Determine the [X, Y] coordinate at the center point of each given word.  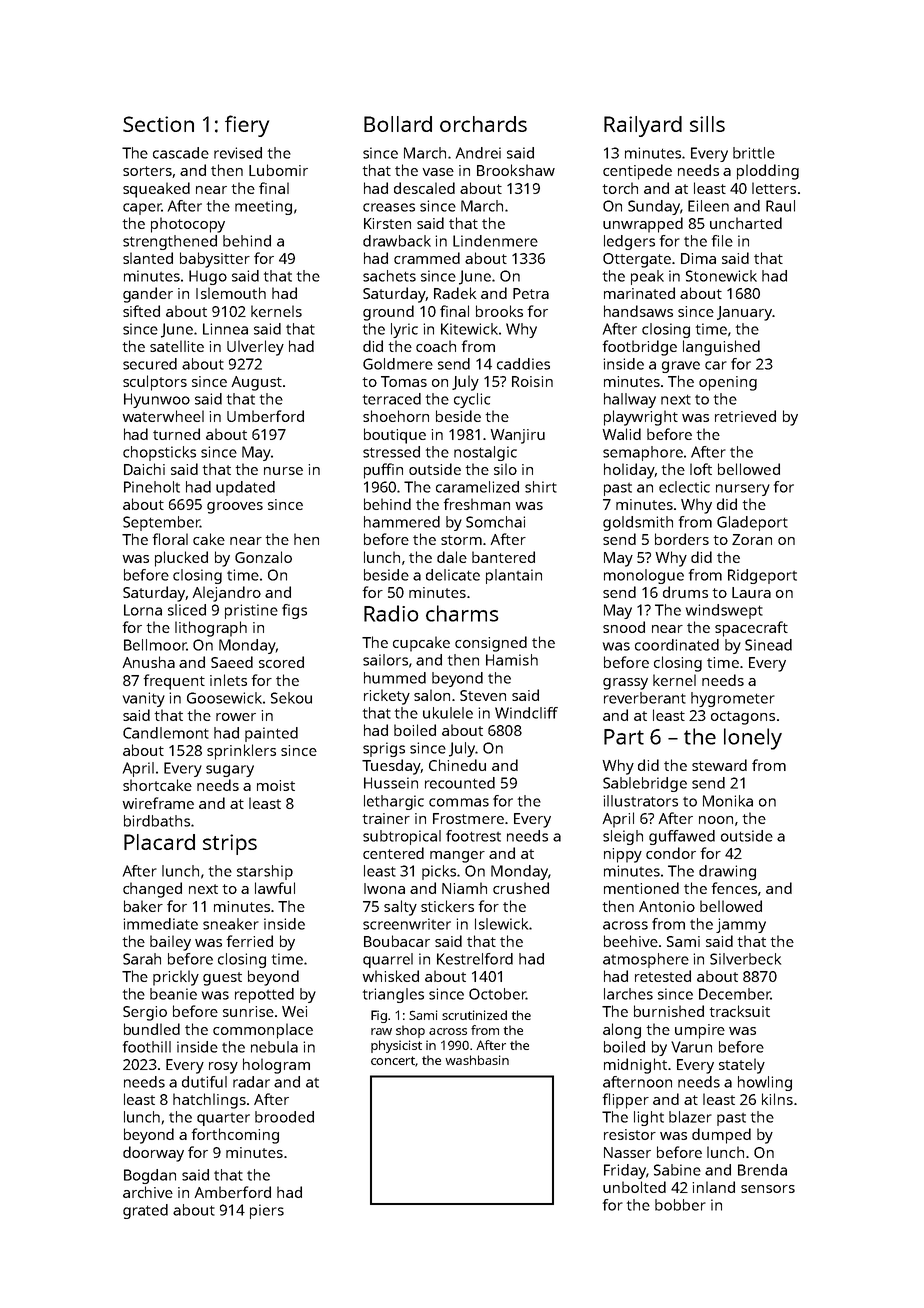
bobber [680, 1205]
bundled [152, 1029]
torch [620, 188]
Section [158, 124]
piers [267, 1211]
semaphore [643, 453]
